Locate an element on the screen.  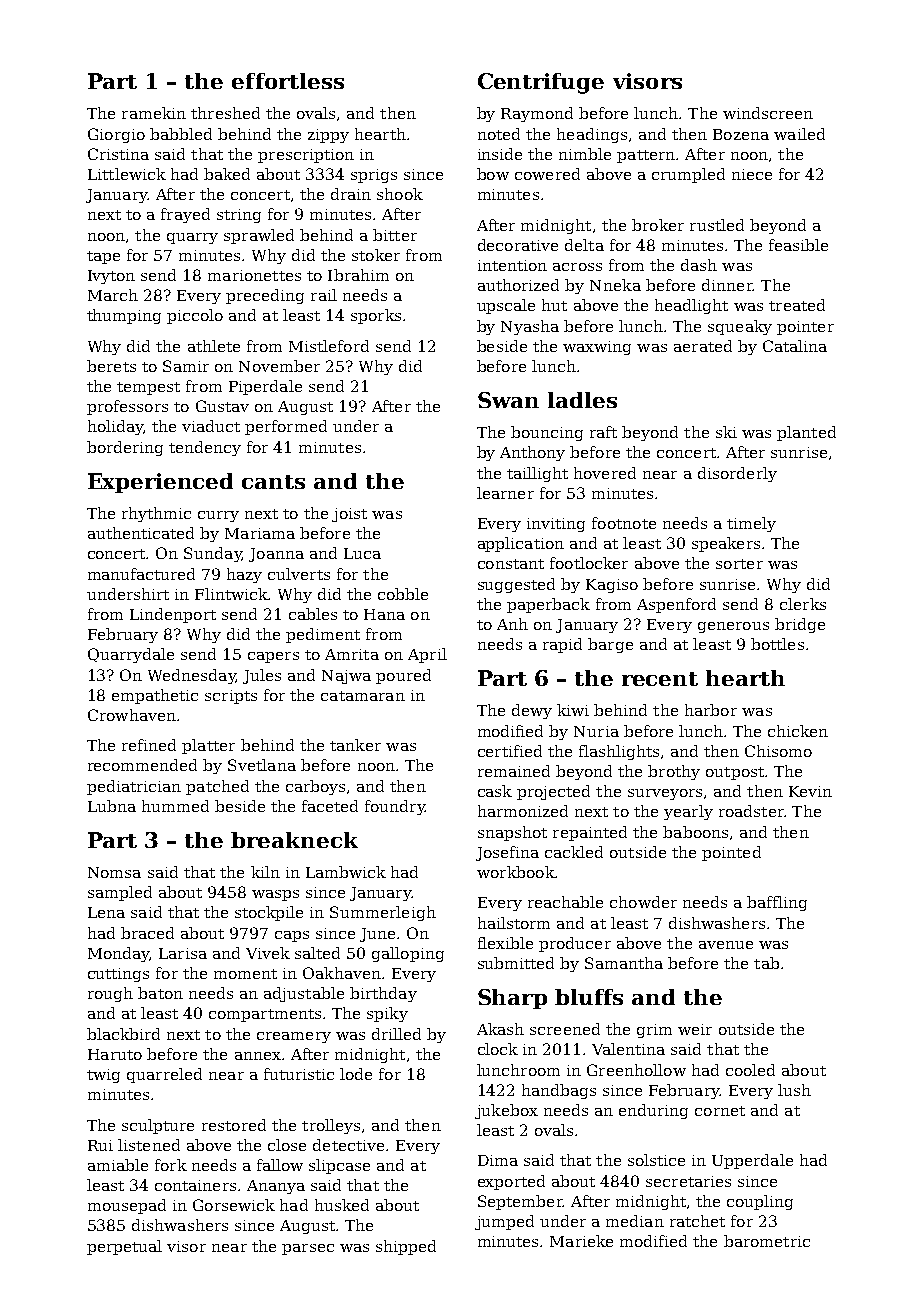
September is located at coordinates (520, 1202).
